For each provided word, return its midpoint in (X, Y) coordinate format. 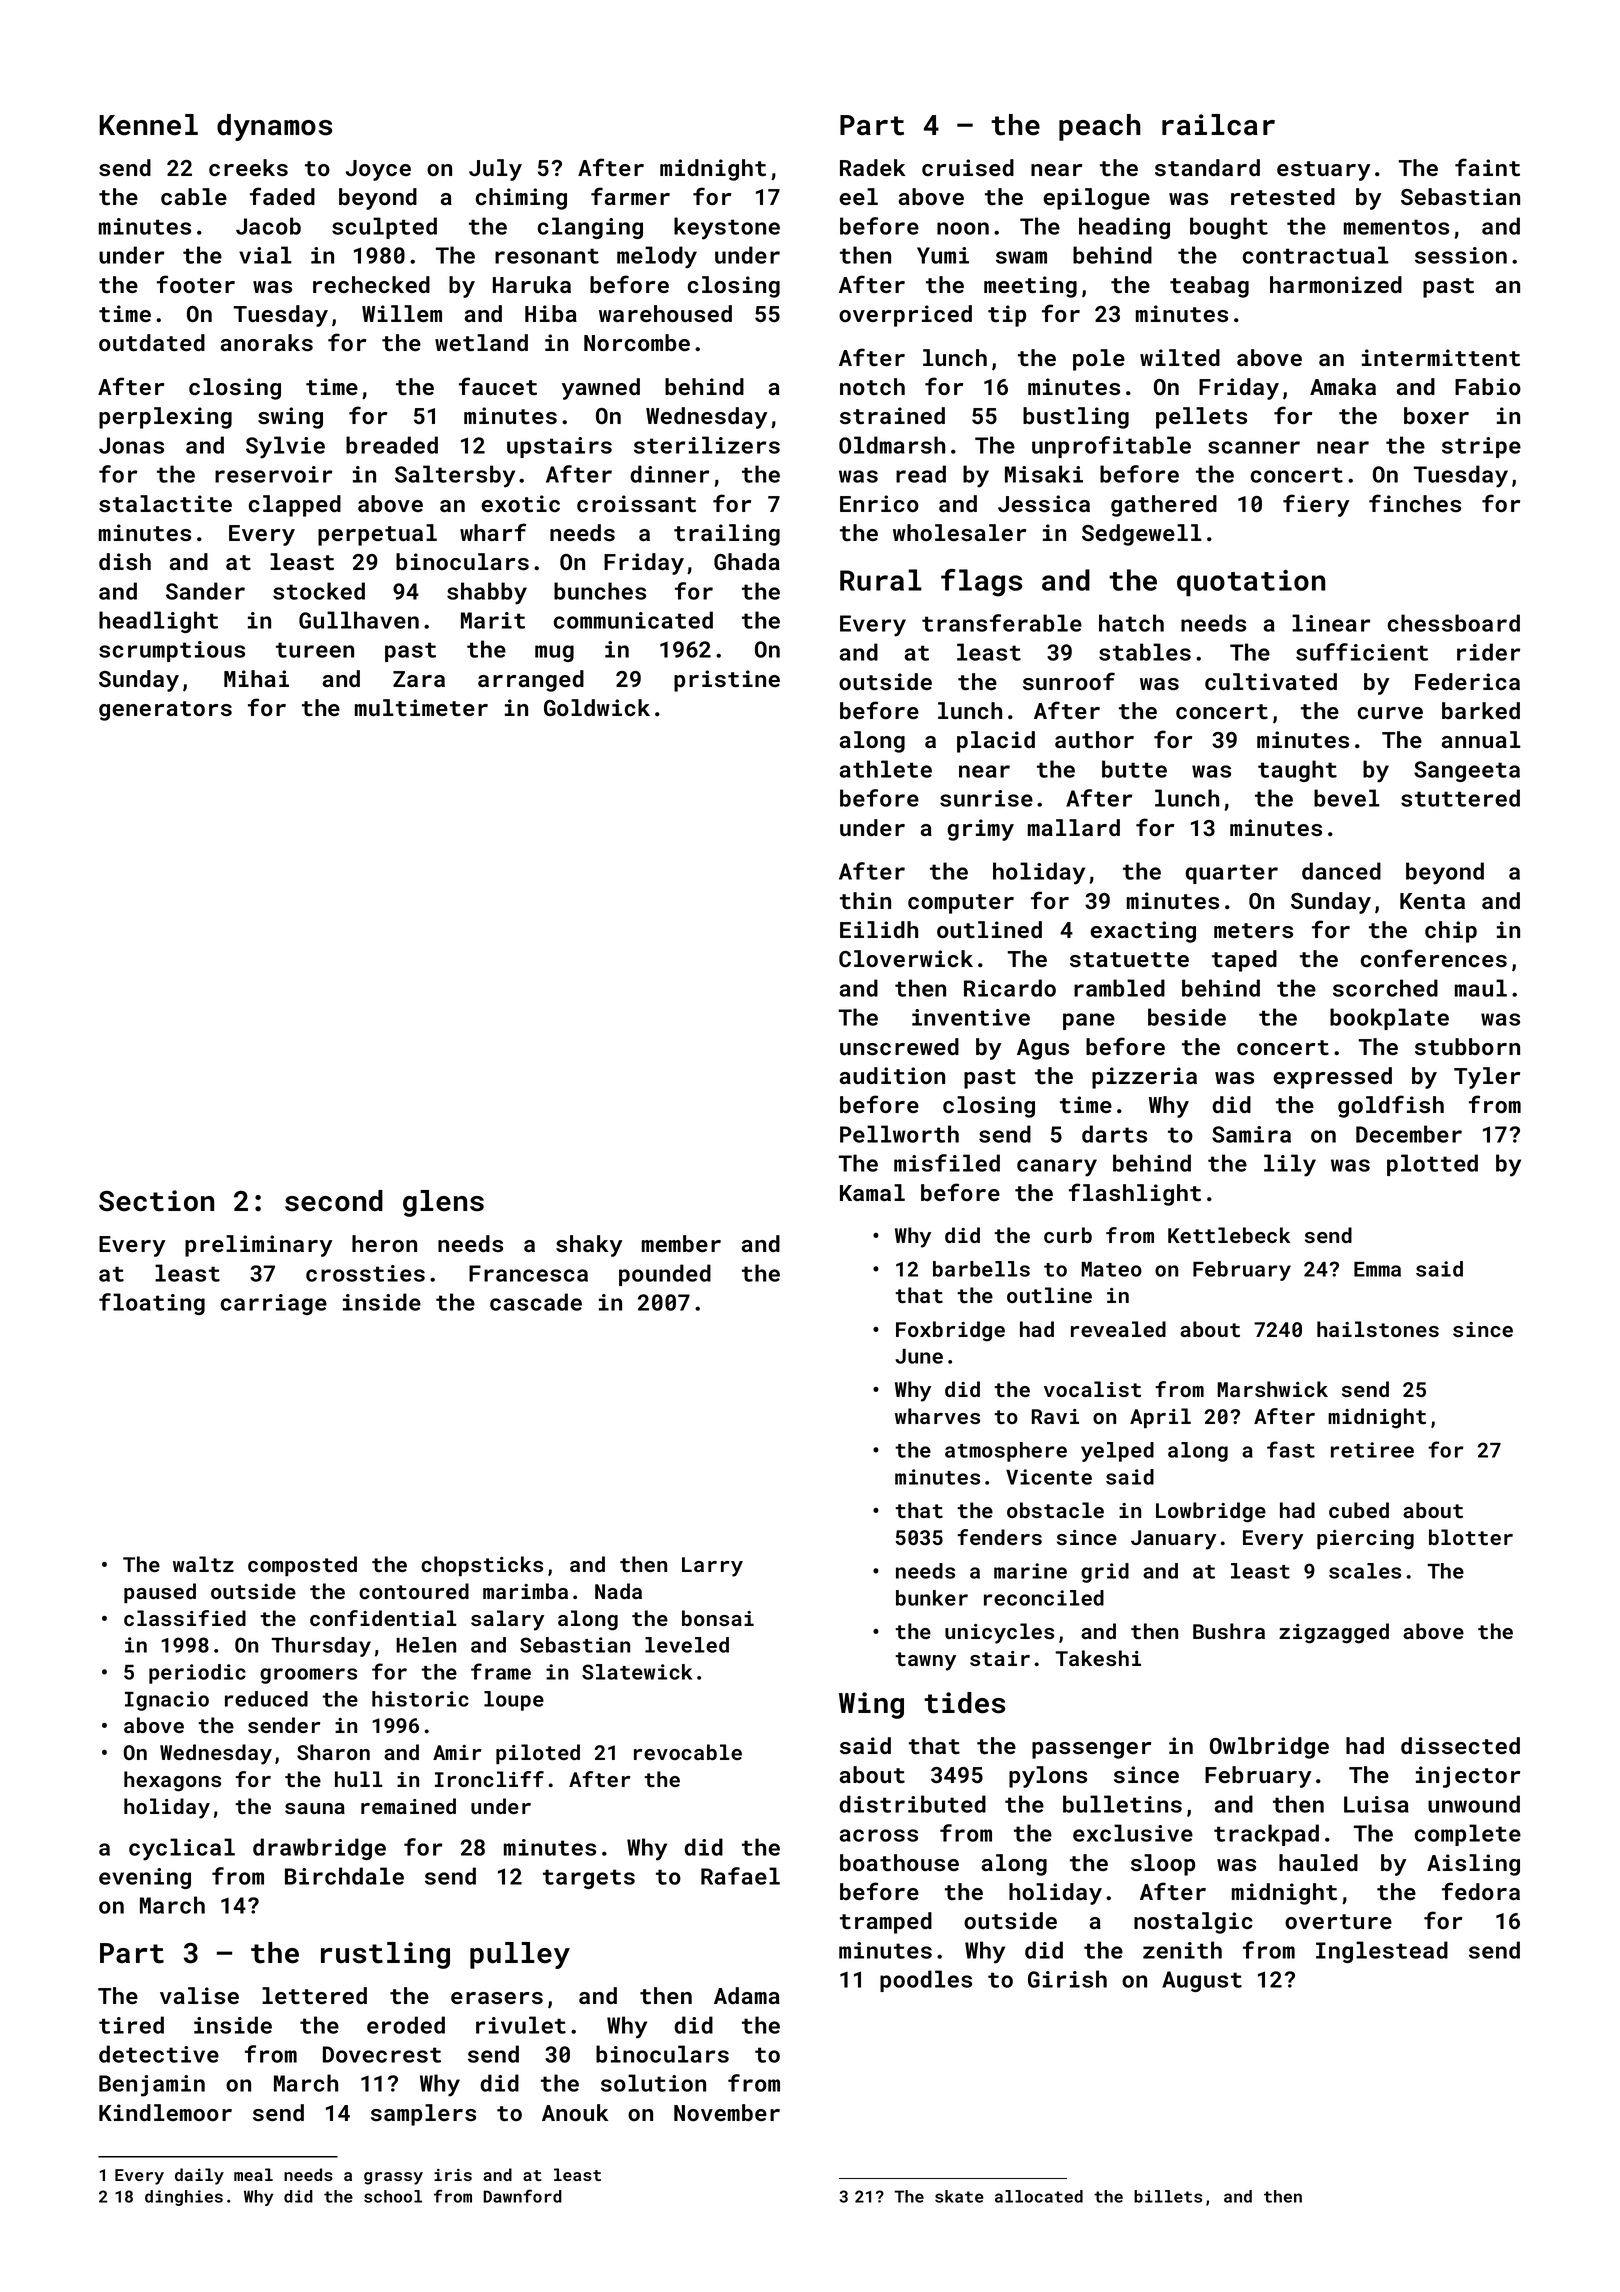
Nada (618, 1591)
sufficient (1362, 652)
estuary (1323, 171)
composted (302, 1566)
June (919, 1356)
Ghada (747, 561)
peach (1099, 127)
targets (589, 1879)
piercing (1365, 1540)
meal (253, 2174)
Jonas (131, 445)
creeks (248, 167)
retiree (1372, 1450)
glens (443, 1203)
